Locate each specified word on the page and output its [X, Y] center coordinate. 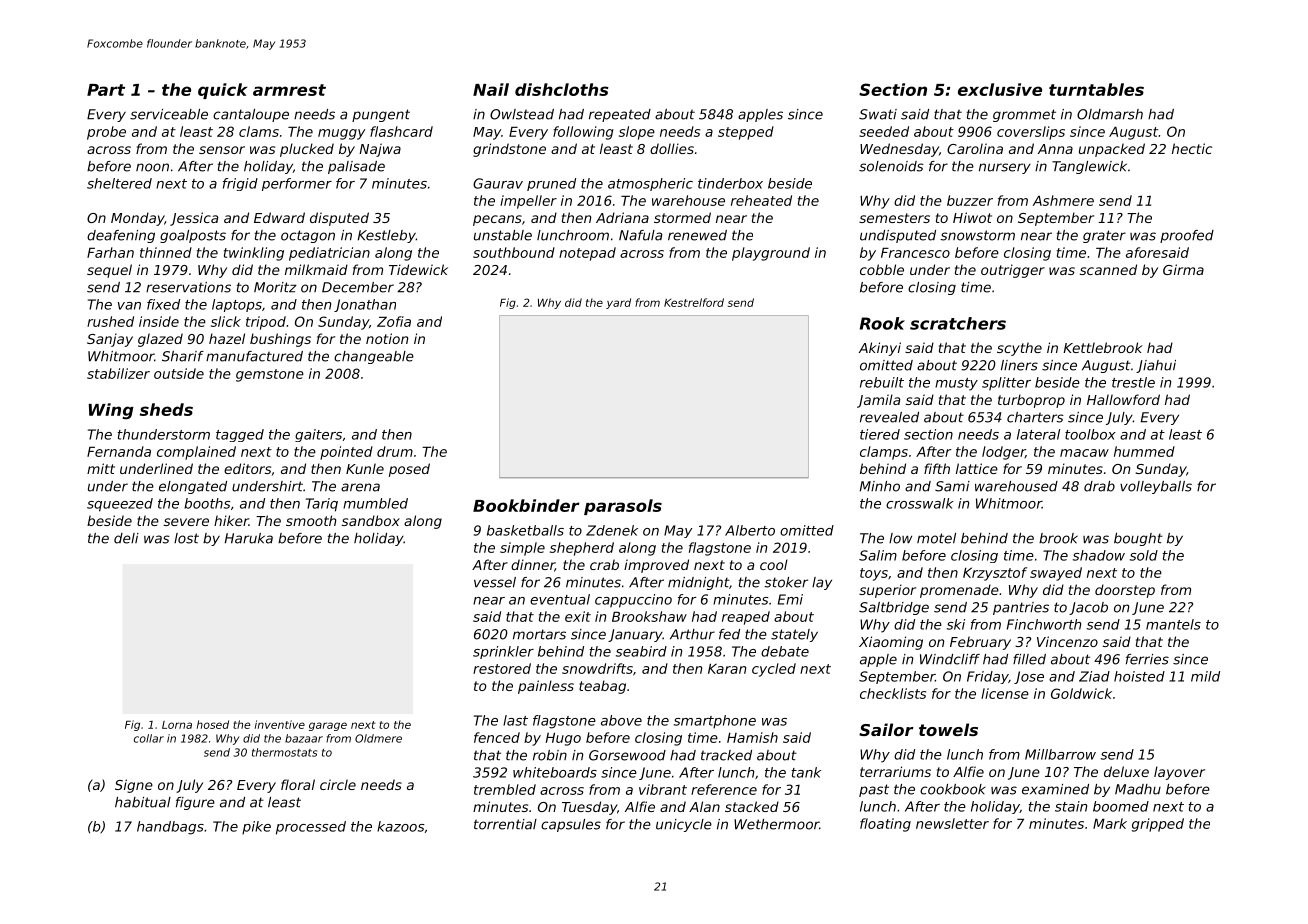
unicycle [684, 825]
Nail [491, 89]
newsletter [952, 823]
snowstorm [977, 235]
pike [256, 828]
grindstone [509, 150]
